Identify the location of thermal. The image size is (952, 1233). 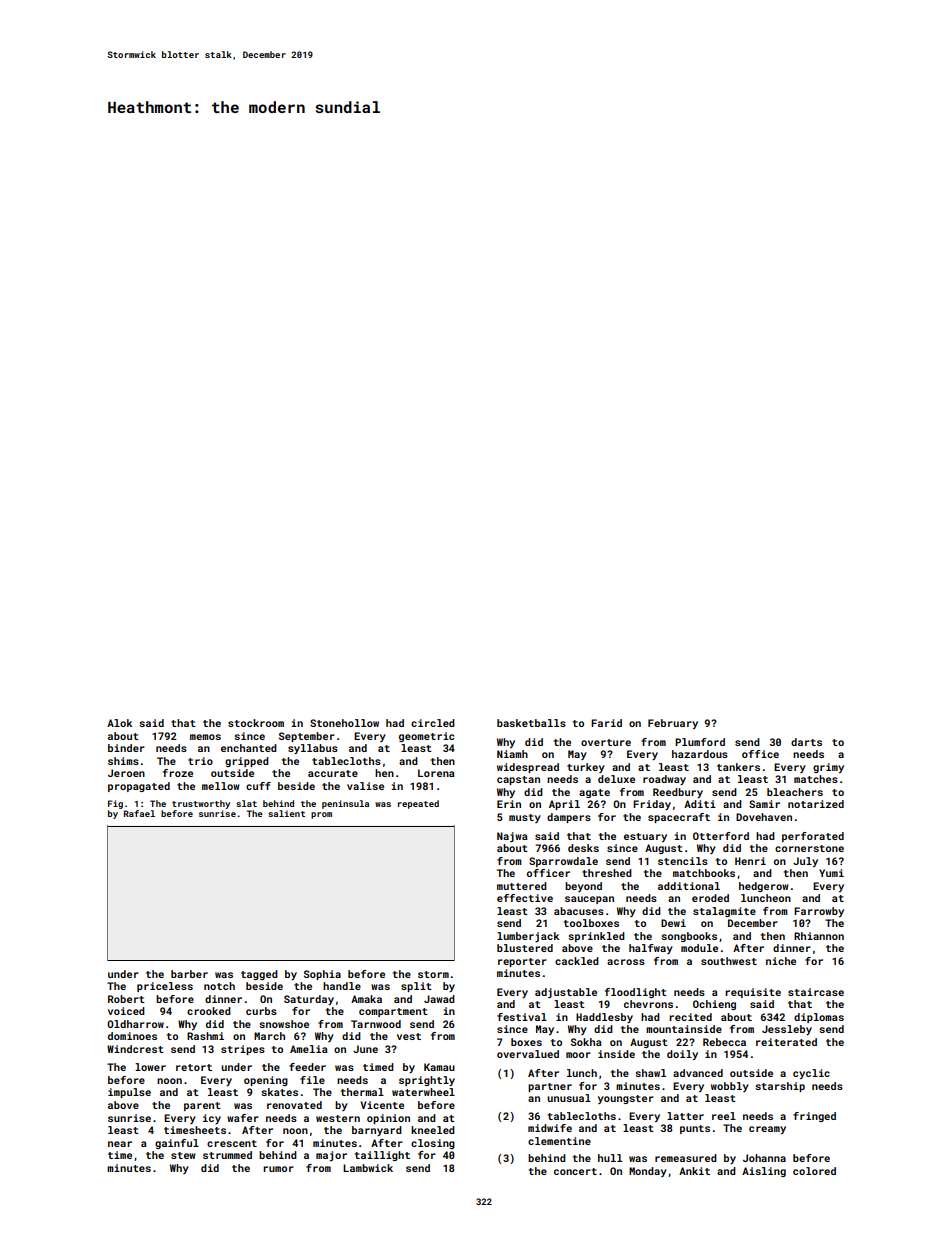
(362, 1092).
